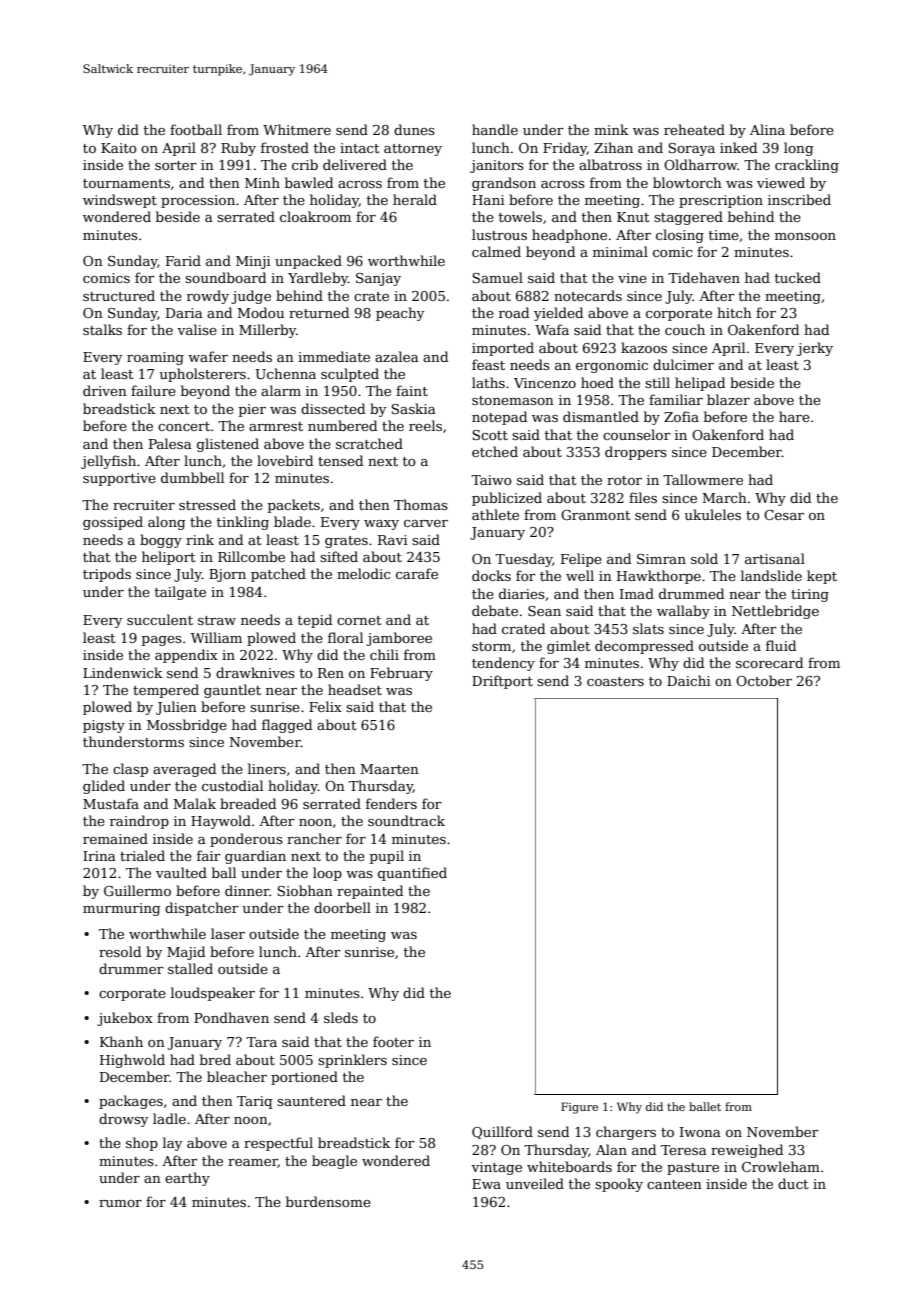 Image resolution: width=924 pixels, height=1308 pixels. Describe the element at coordinates (328, 1201) in the screenshot. I see `burdensome` at that location.
